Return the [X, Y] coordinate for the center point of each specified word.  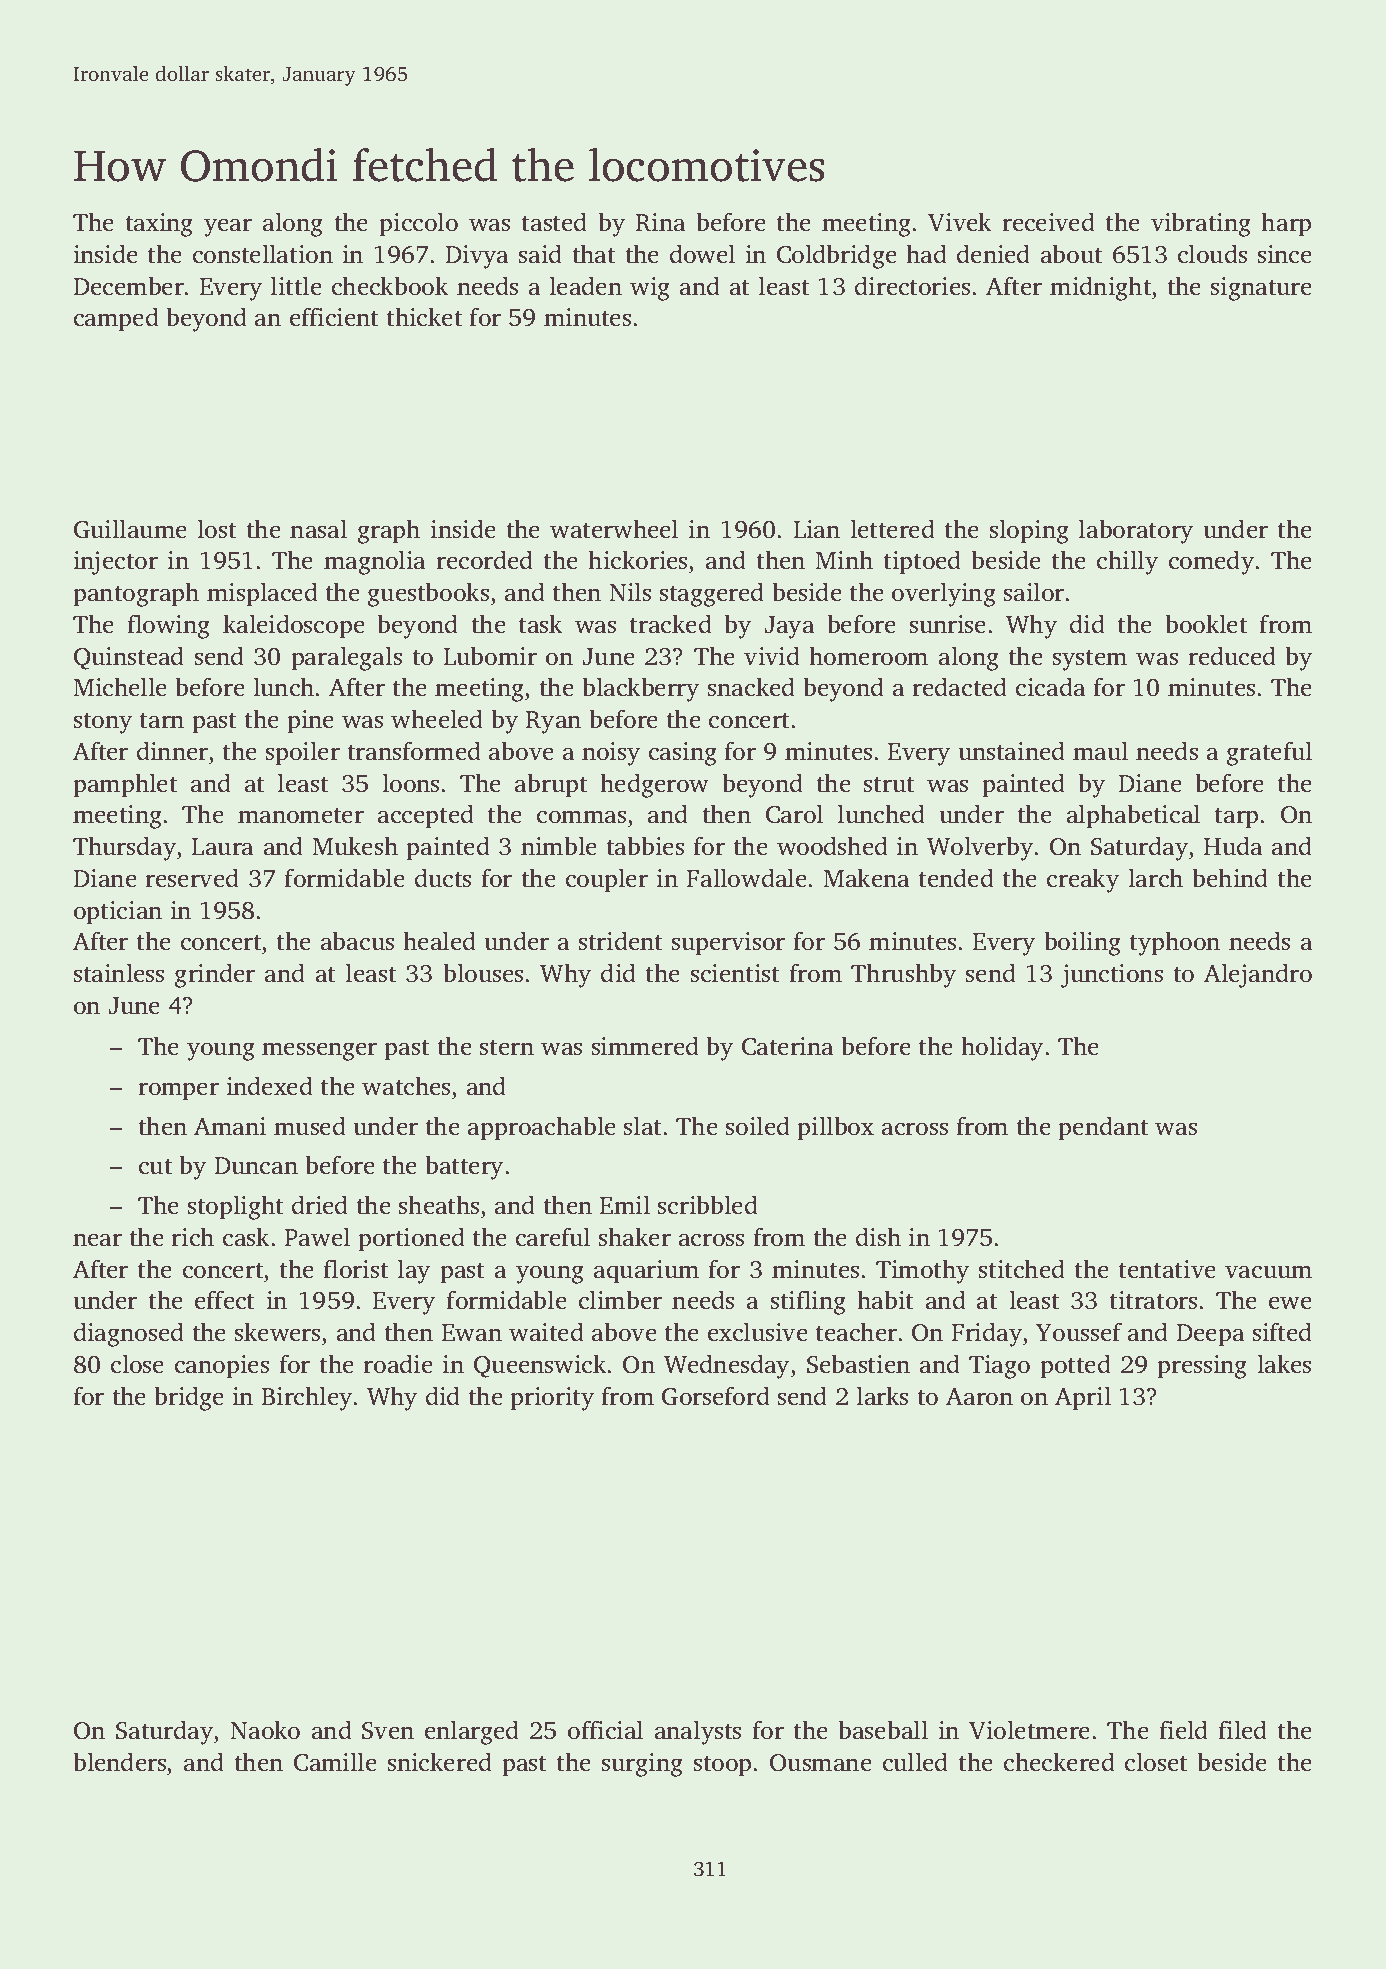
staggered [712, 594]
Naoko [265, 1730]
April [1083, 1398]
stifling [808, 1302]
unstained [1012, 751]
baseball [883, 1730]
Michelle [120, 687]
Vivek [959, 222]
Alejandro [1258, 975]
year [228, 227]
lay [413, 1271]
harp [1286, 224]
